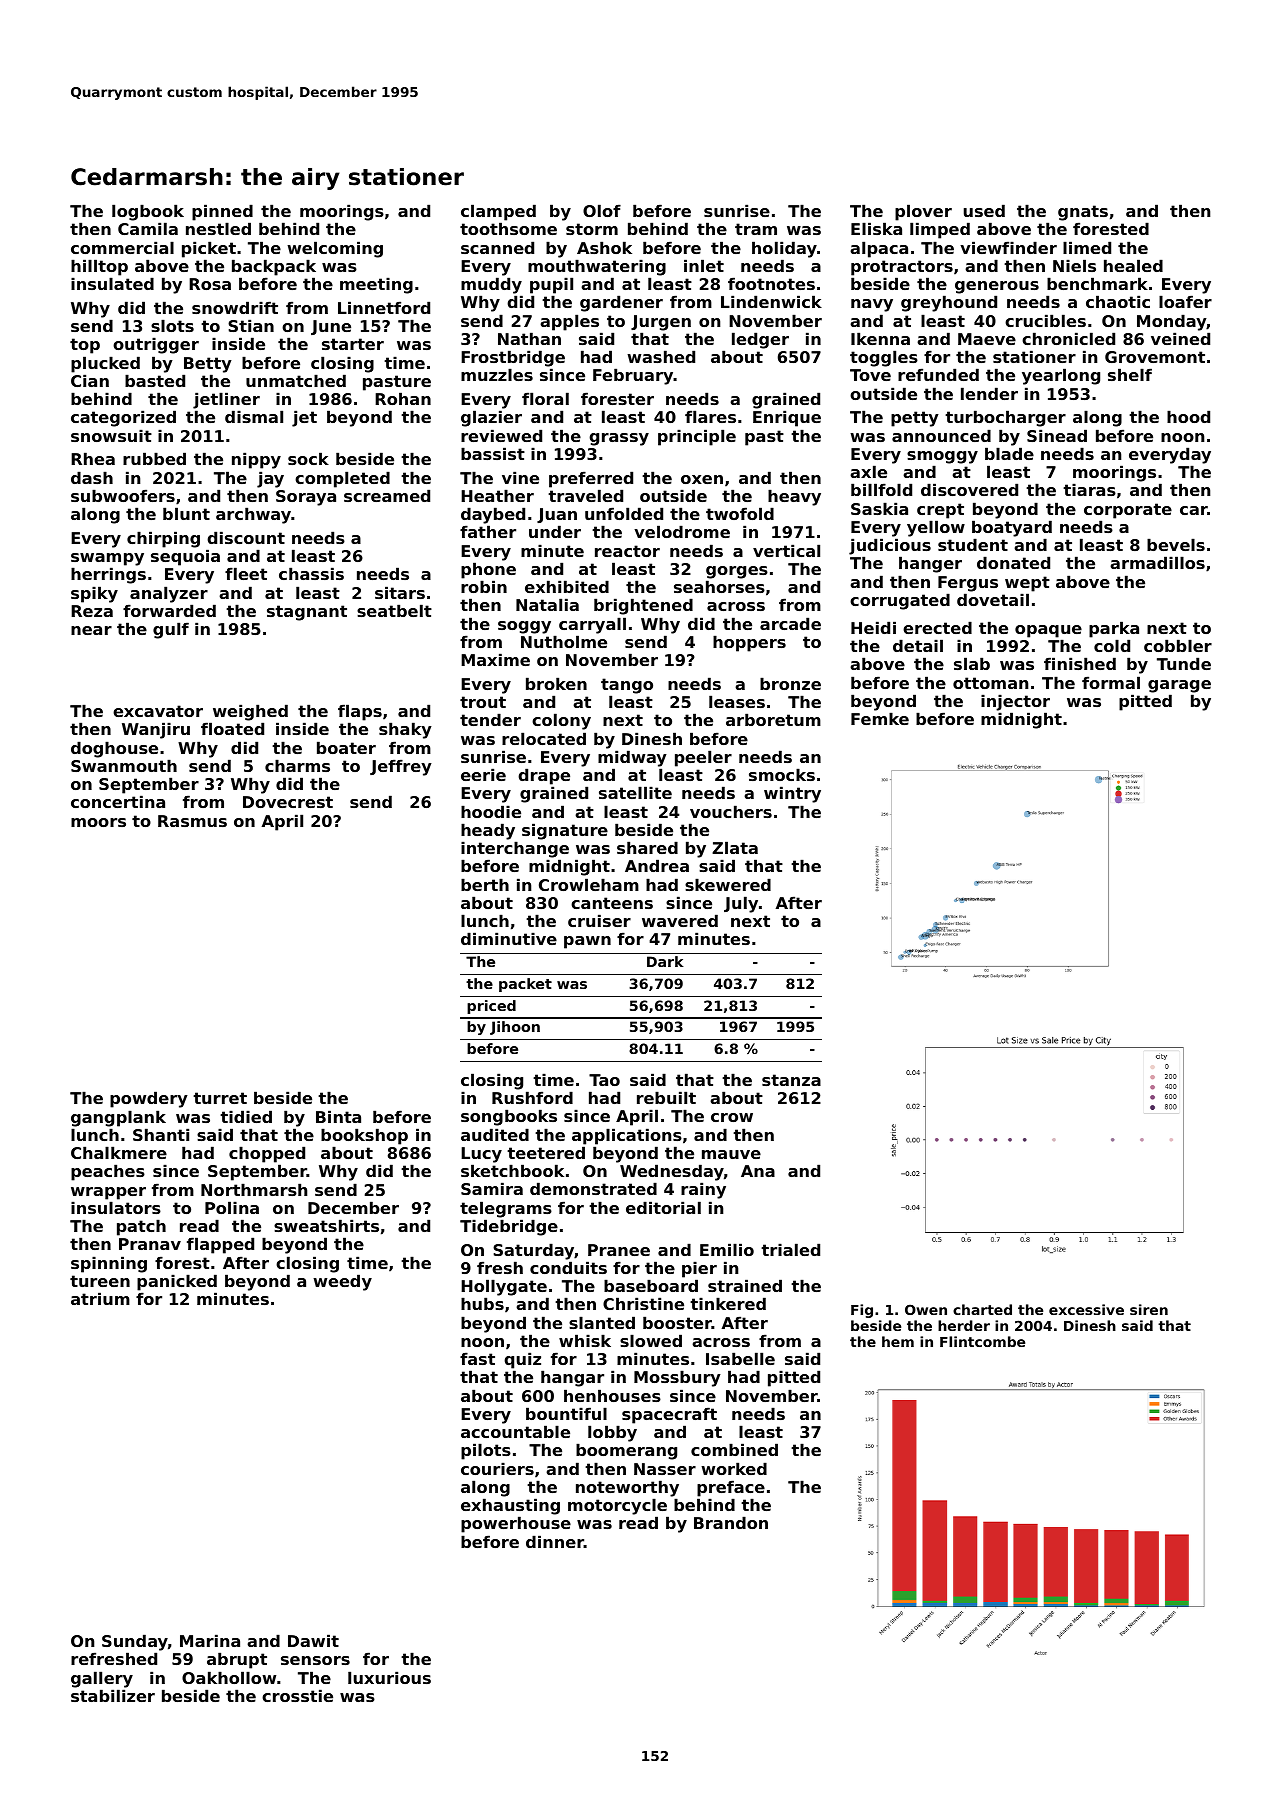  What do you see at coordinates (486, 1451) in the screenshot?
I see `pilots` at bounding box center [486, 1451].
